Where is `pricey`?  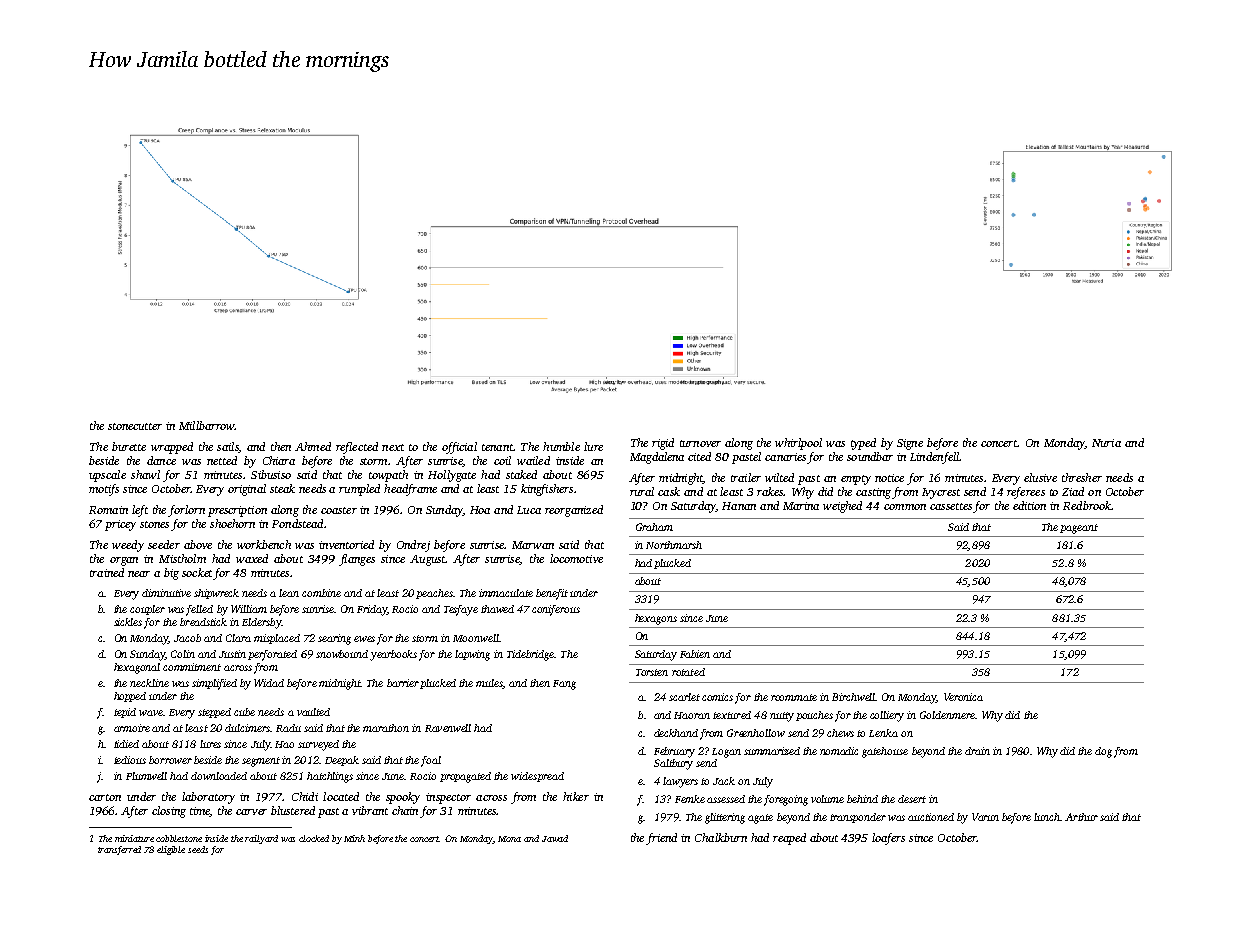 pricey is located at coordinates (120, 525).
